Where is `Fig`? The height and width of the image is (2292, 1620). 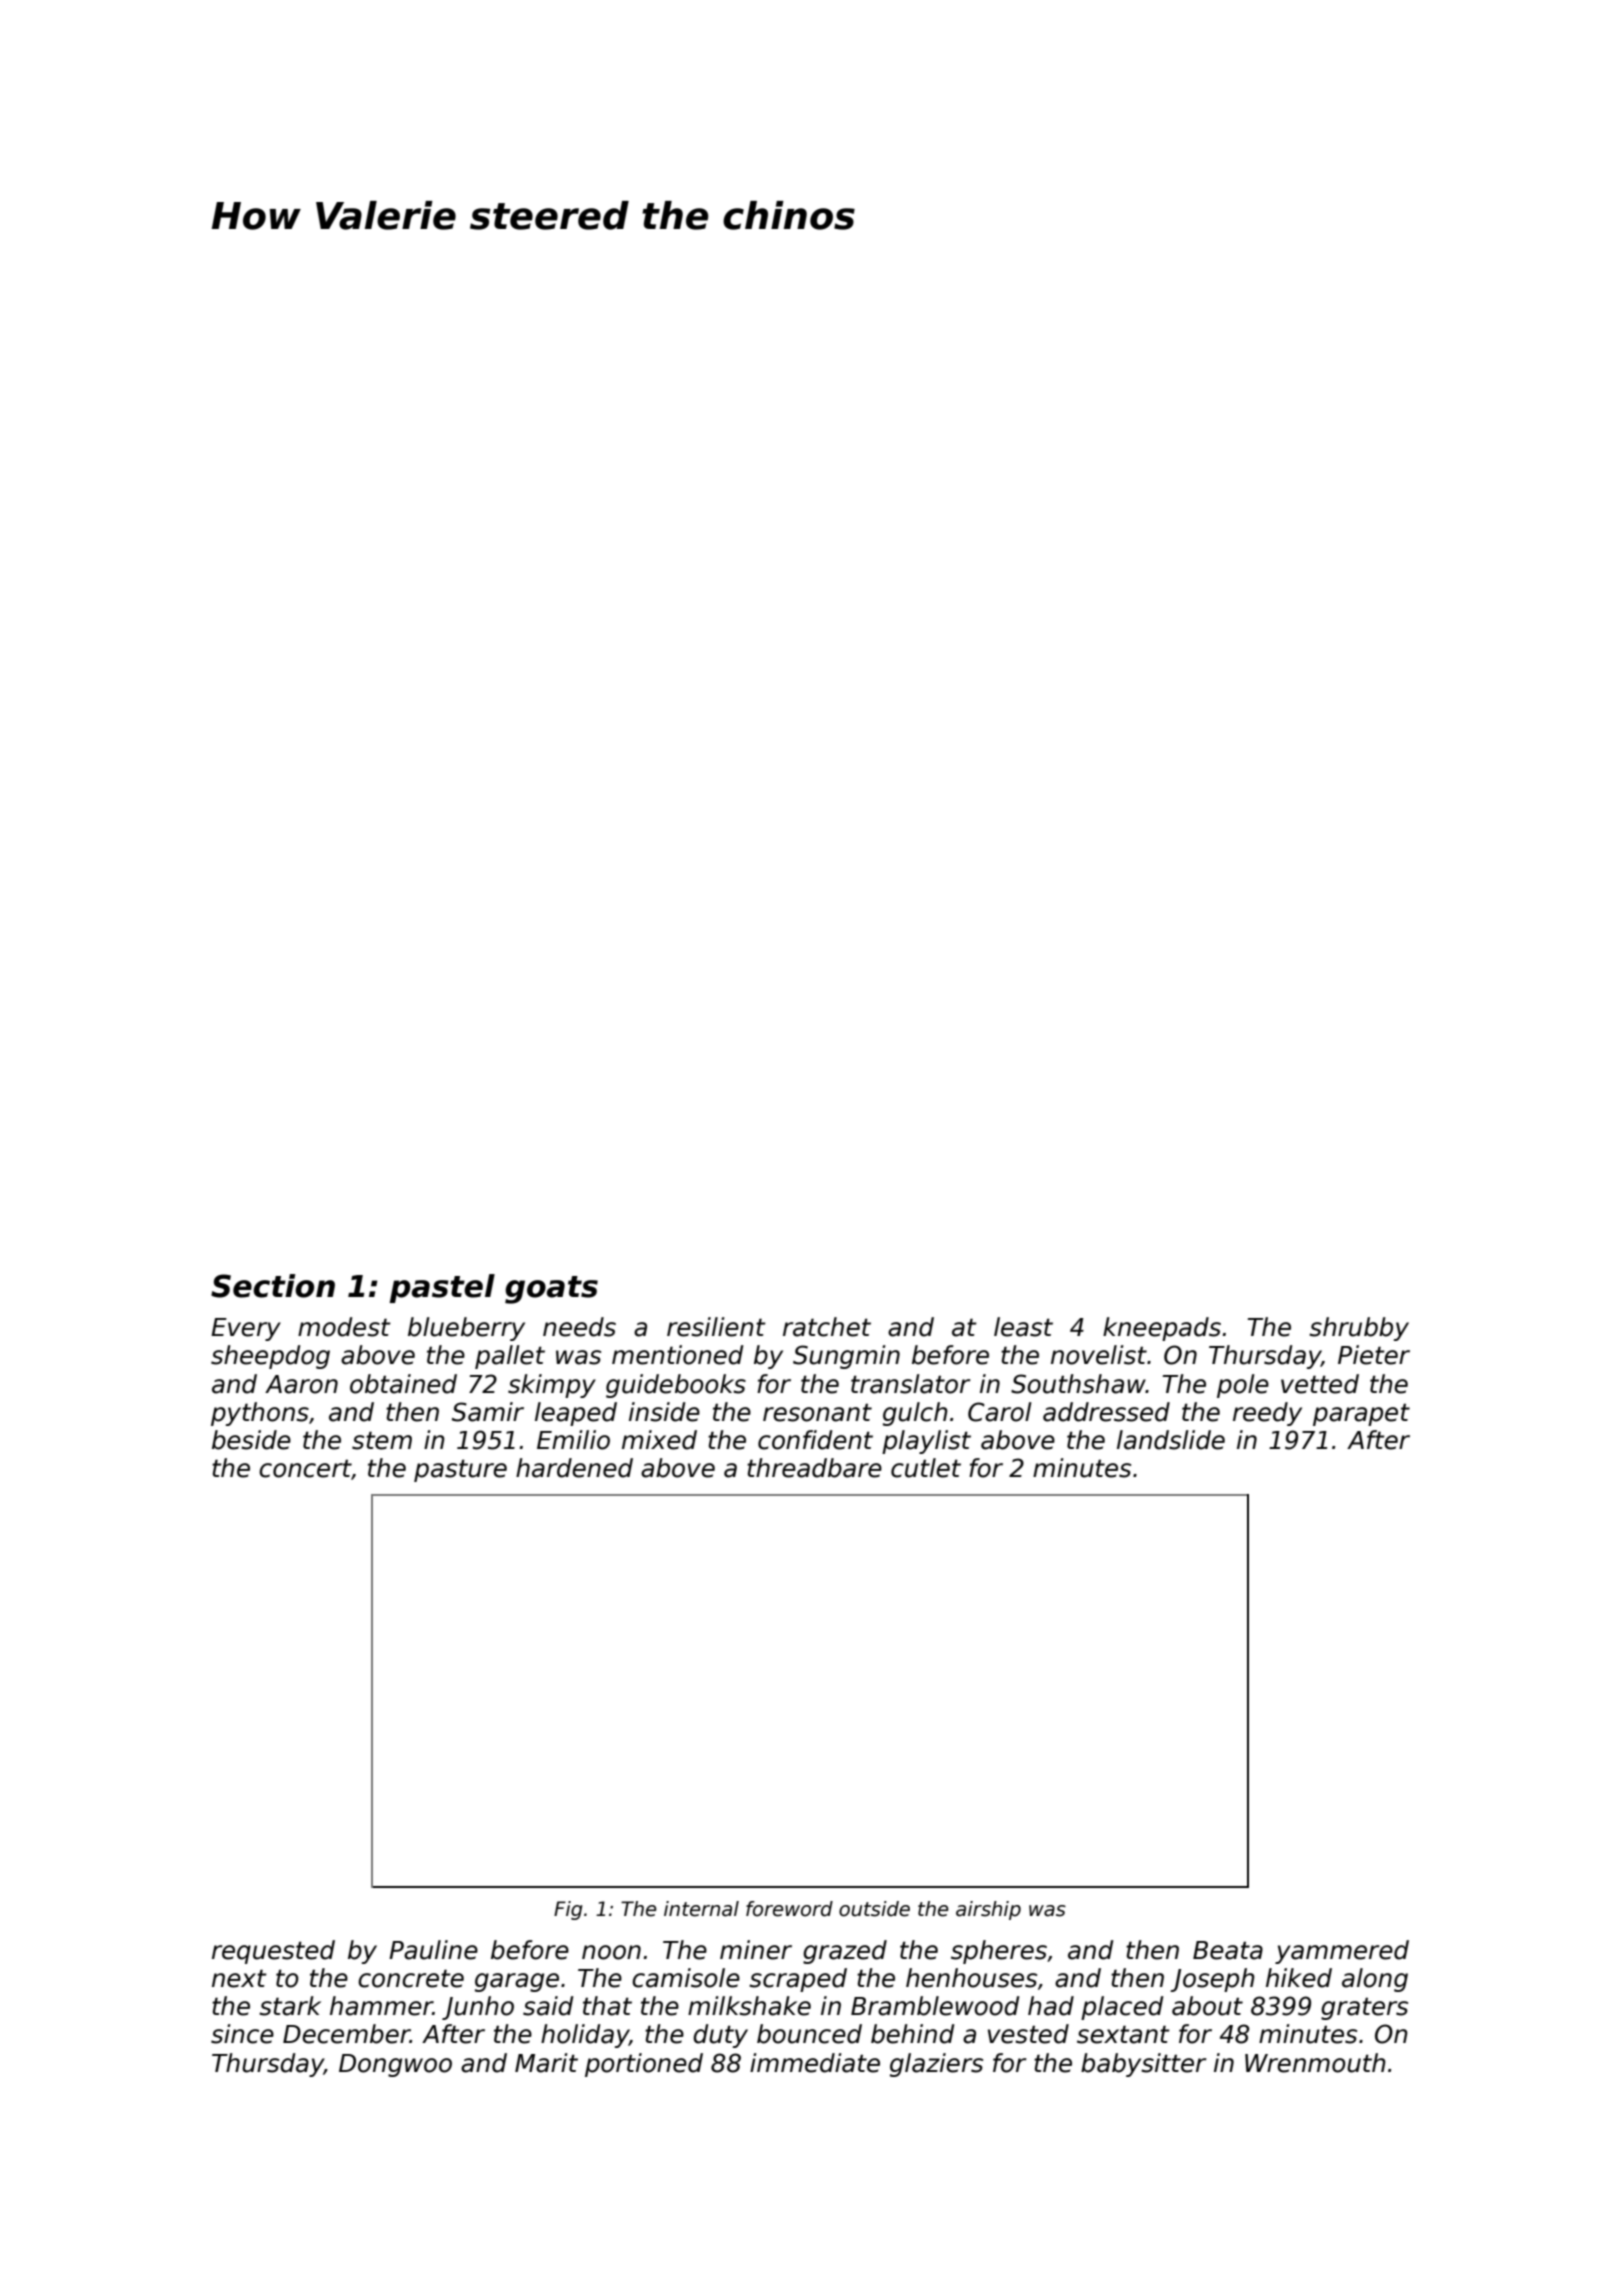
Fig is located at coordinates (568, 1910).
